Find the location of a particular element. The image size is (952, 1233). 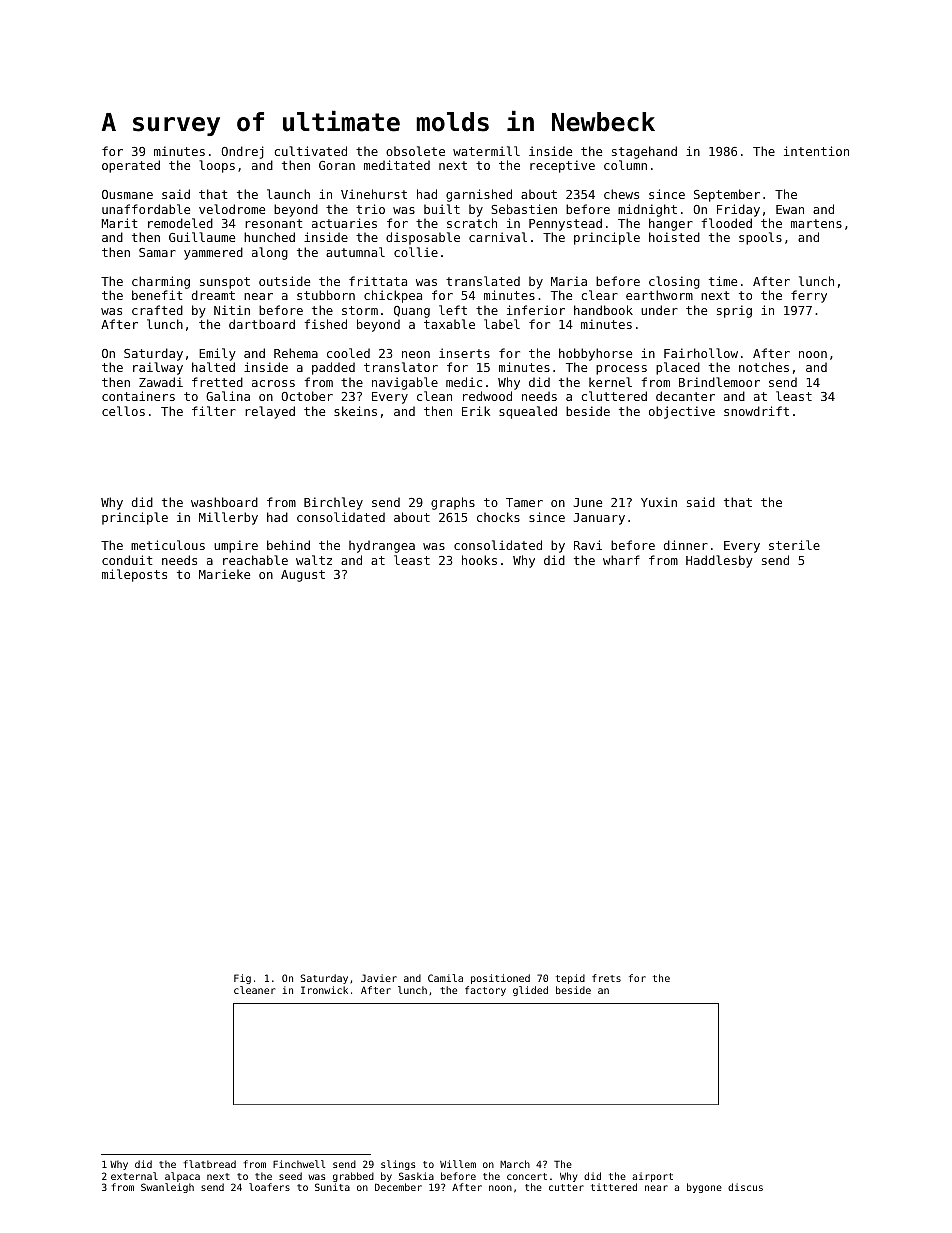

sprig is located at coordinates (734, 311).
